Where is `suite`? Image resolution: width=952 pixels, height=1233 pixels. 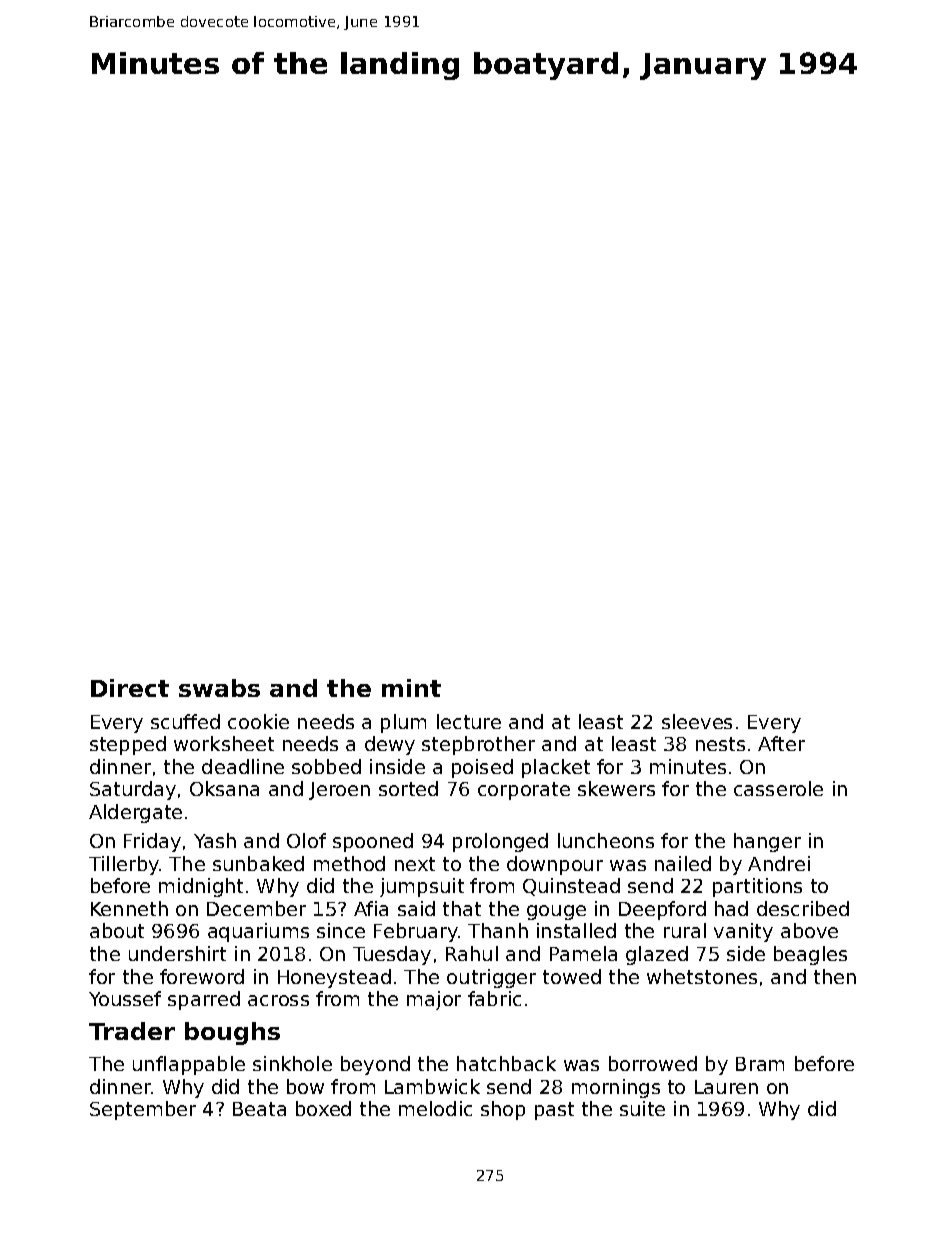
suite is located at coordinates (642, 1108).
